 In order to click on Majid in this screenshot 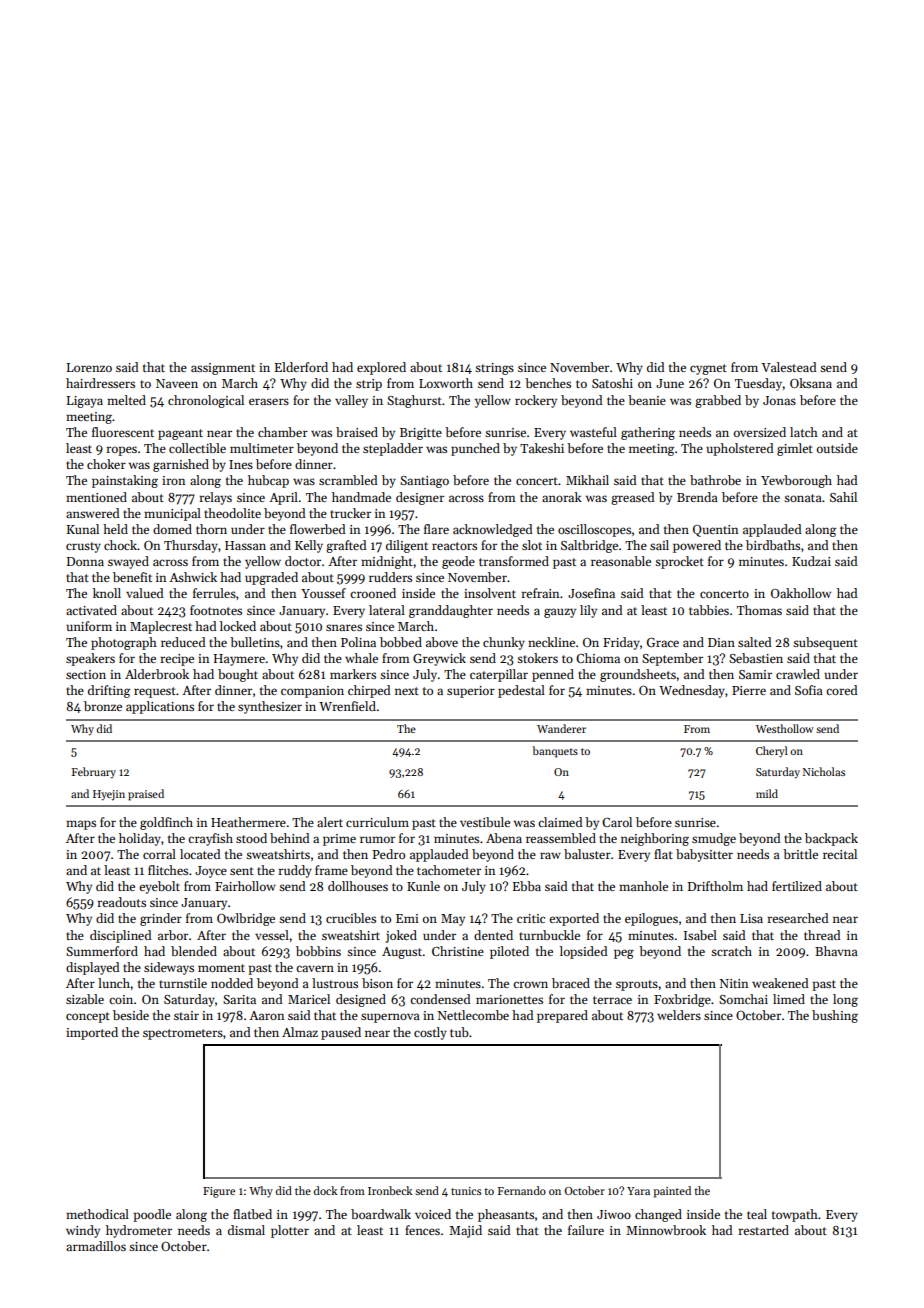, I will do `click(465, 1231)`.
